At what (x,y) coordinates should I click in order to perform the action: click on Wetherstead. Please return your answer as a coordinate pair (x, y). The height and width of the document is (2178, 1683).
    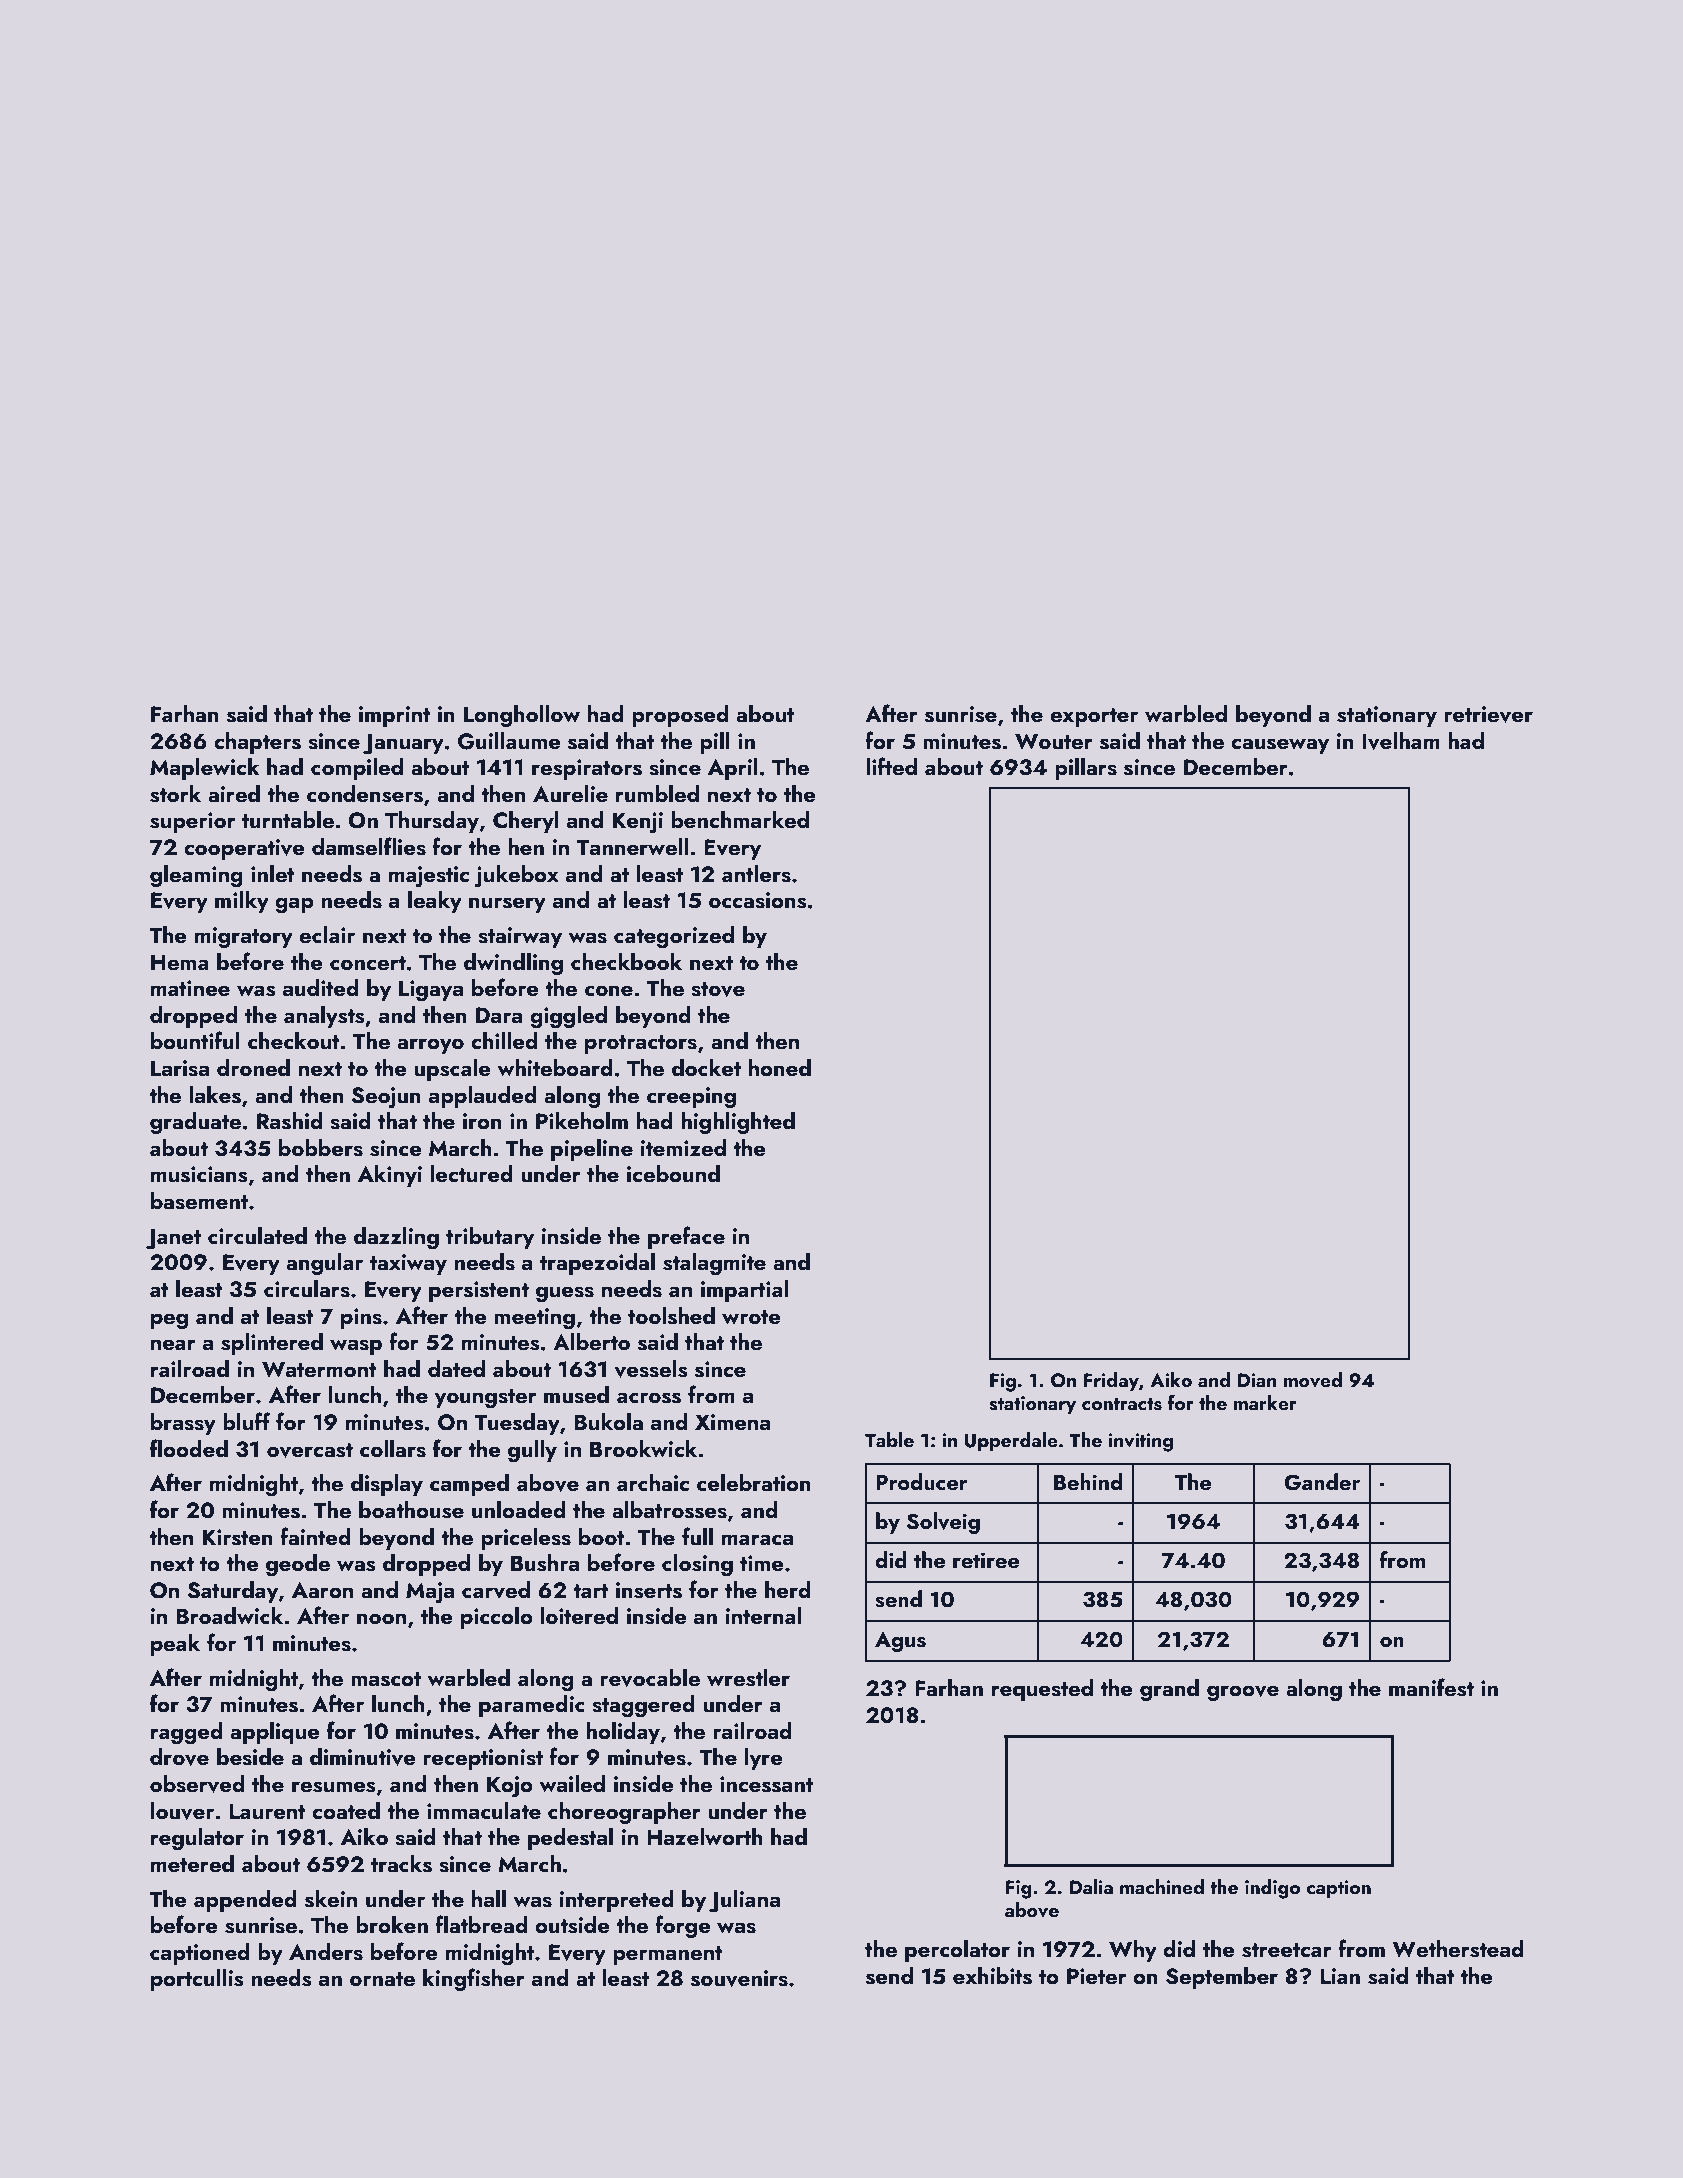
    Looking at the image, I should click on (1458, 1949).
